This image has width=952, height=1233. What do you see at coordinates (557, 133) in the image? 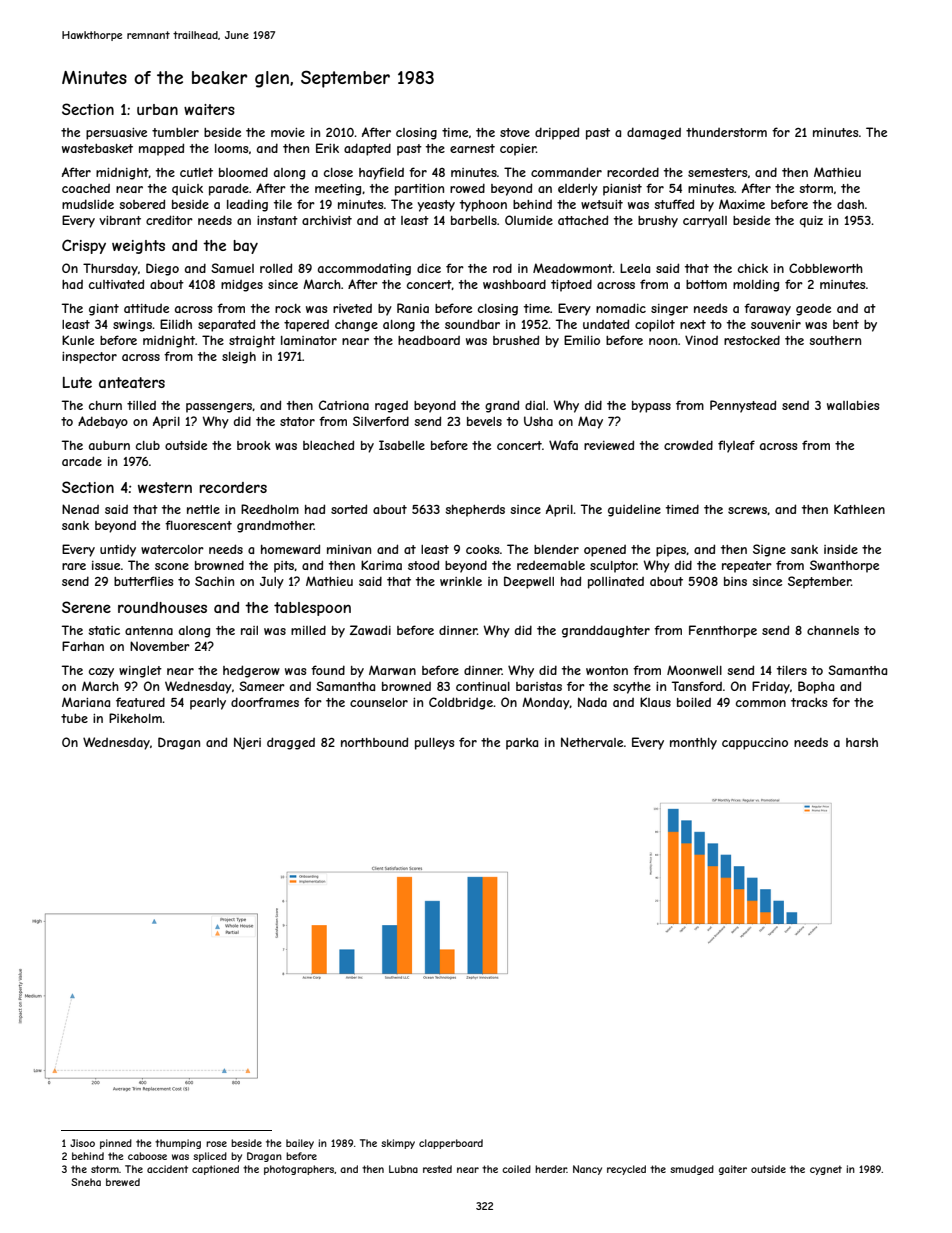
I see `dripped` at bounding box center [557, 133].
